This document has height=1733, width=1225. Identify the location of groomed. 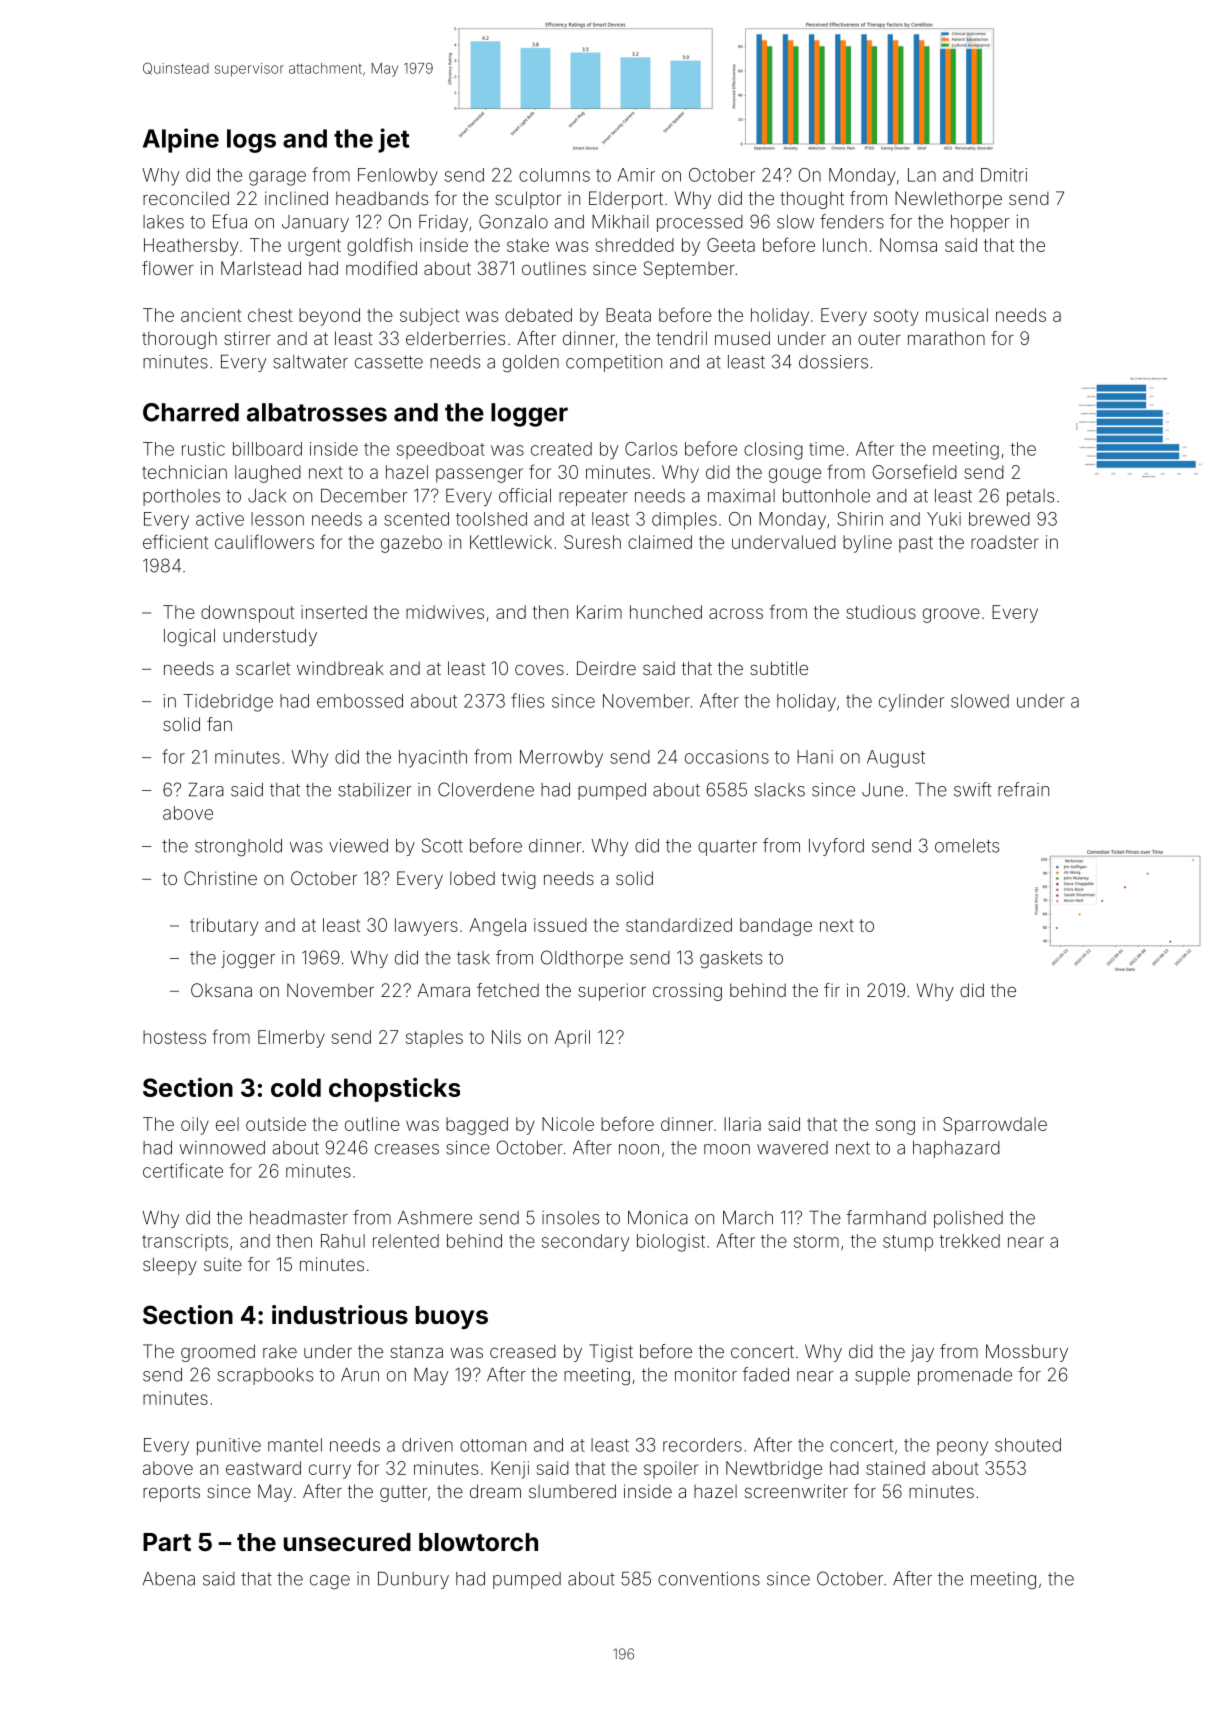
(218, 1353).
